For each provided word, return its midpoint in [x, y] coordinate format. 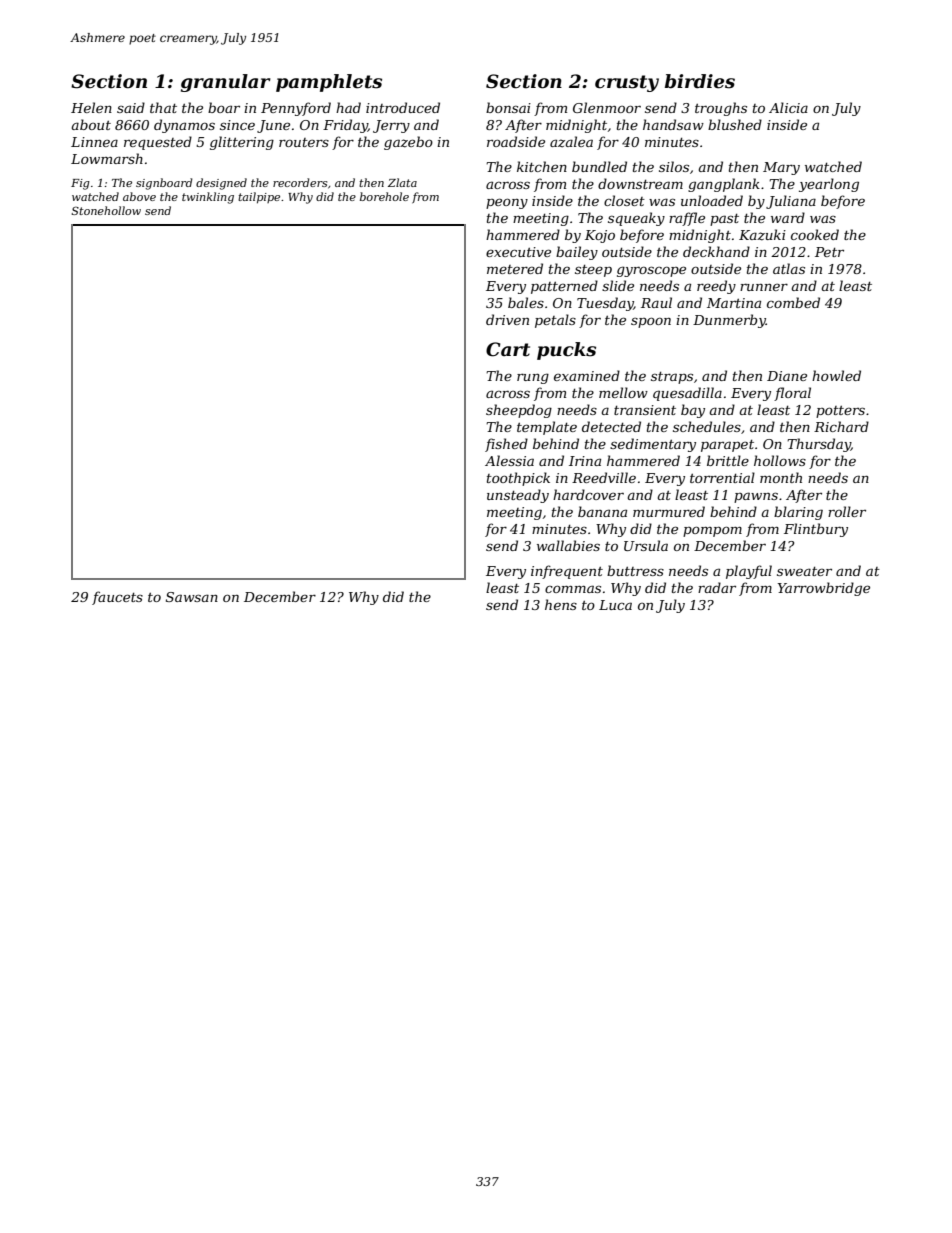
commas [573, 589]
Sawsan [192, 597]
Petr [829, 252]
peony [507, 203]
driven [507, 319]
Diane [787, 376]
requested [158, 143]
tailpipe [259, 198]
